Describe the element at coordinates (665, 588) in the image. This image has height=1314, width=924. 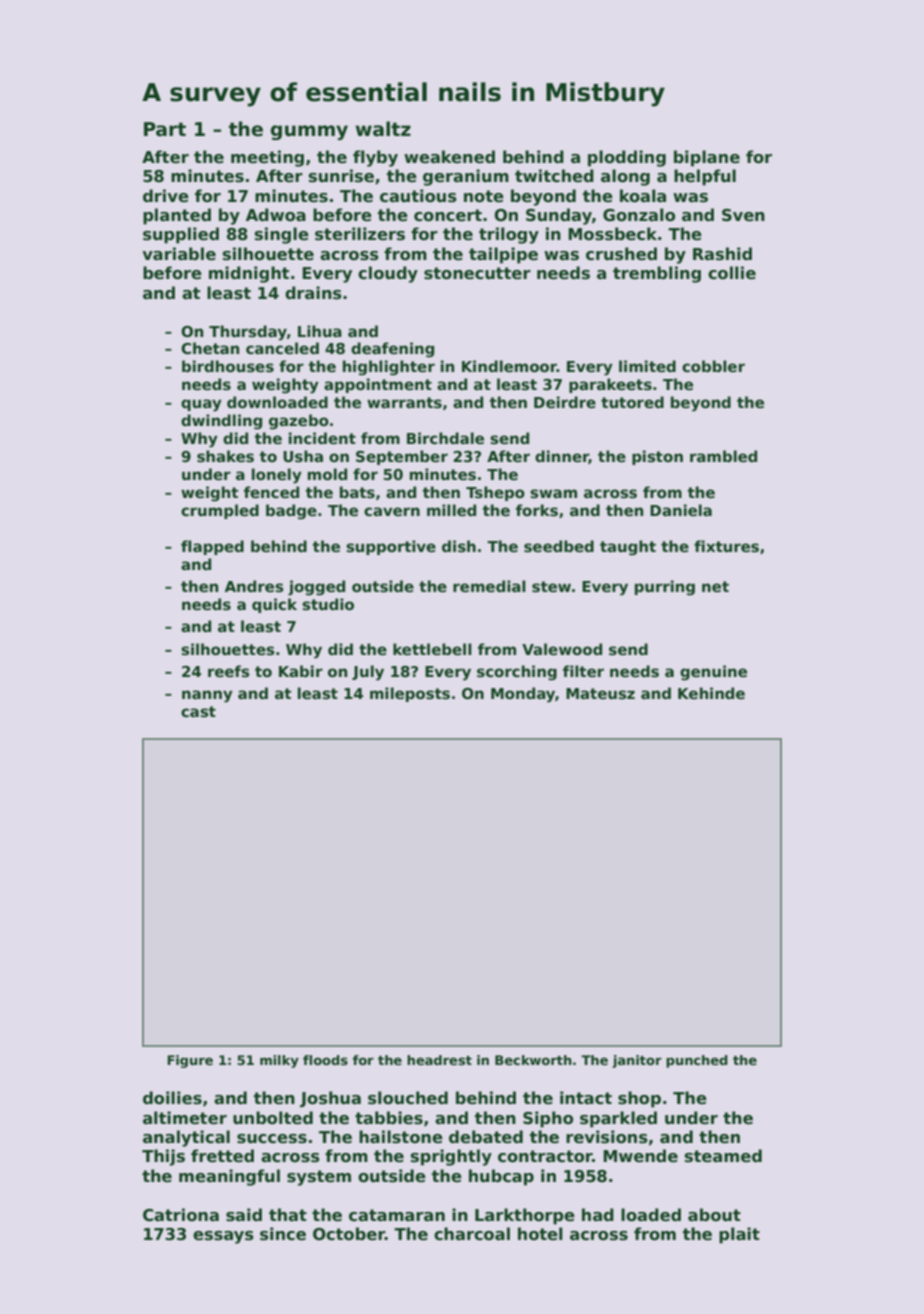
I see `purring` at that location.
